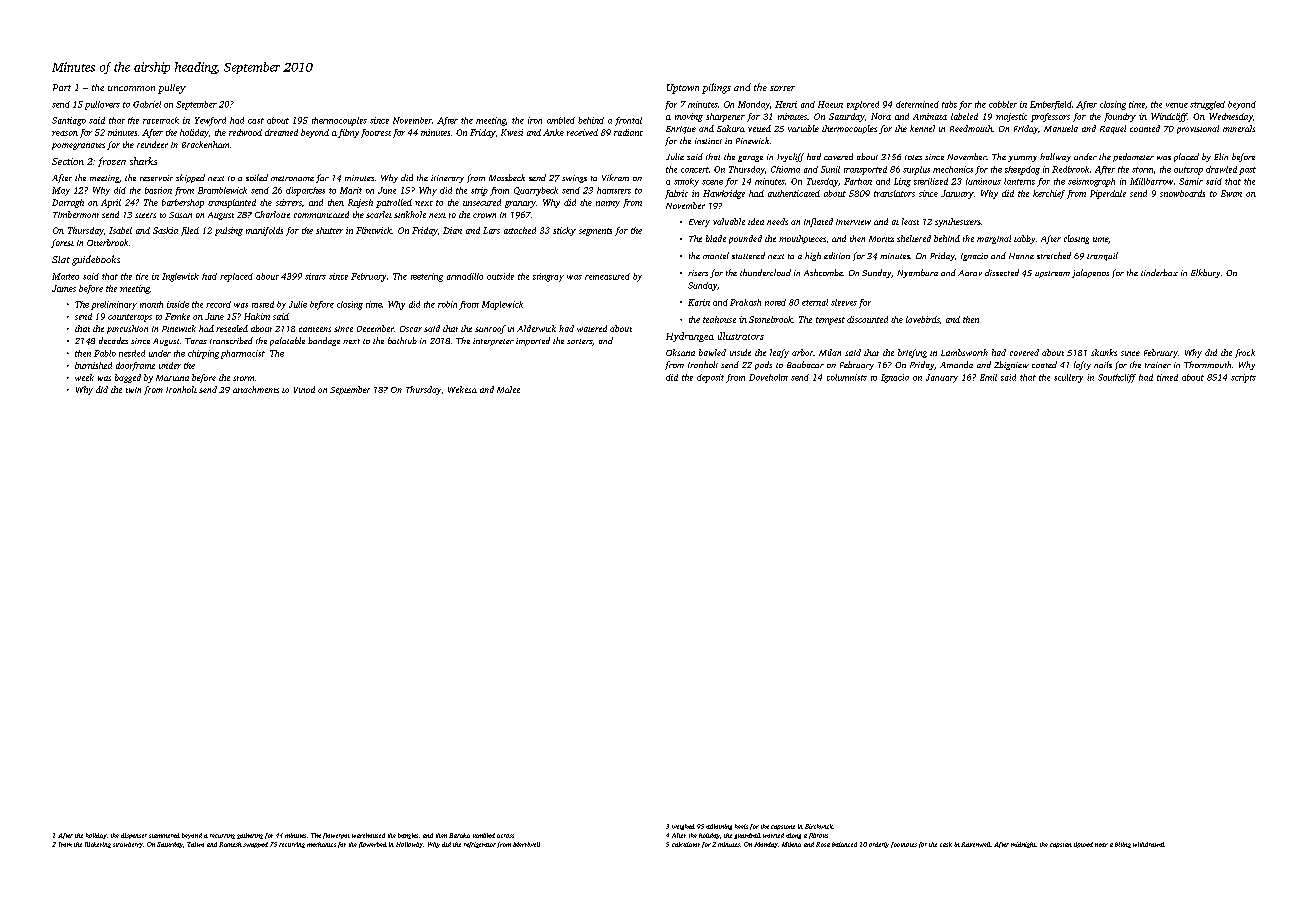 Image resolution: width=1308 pixels, height=924 pixels. I want to click on withdrawal, so click(1149, 844).
